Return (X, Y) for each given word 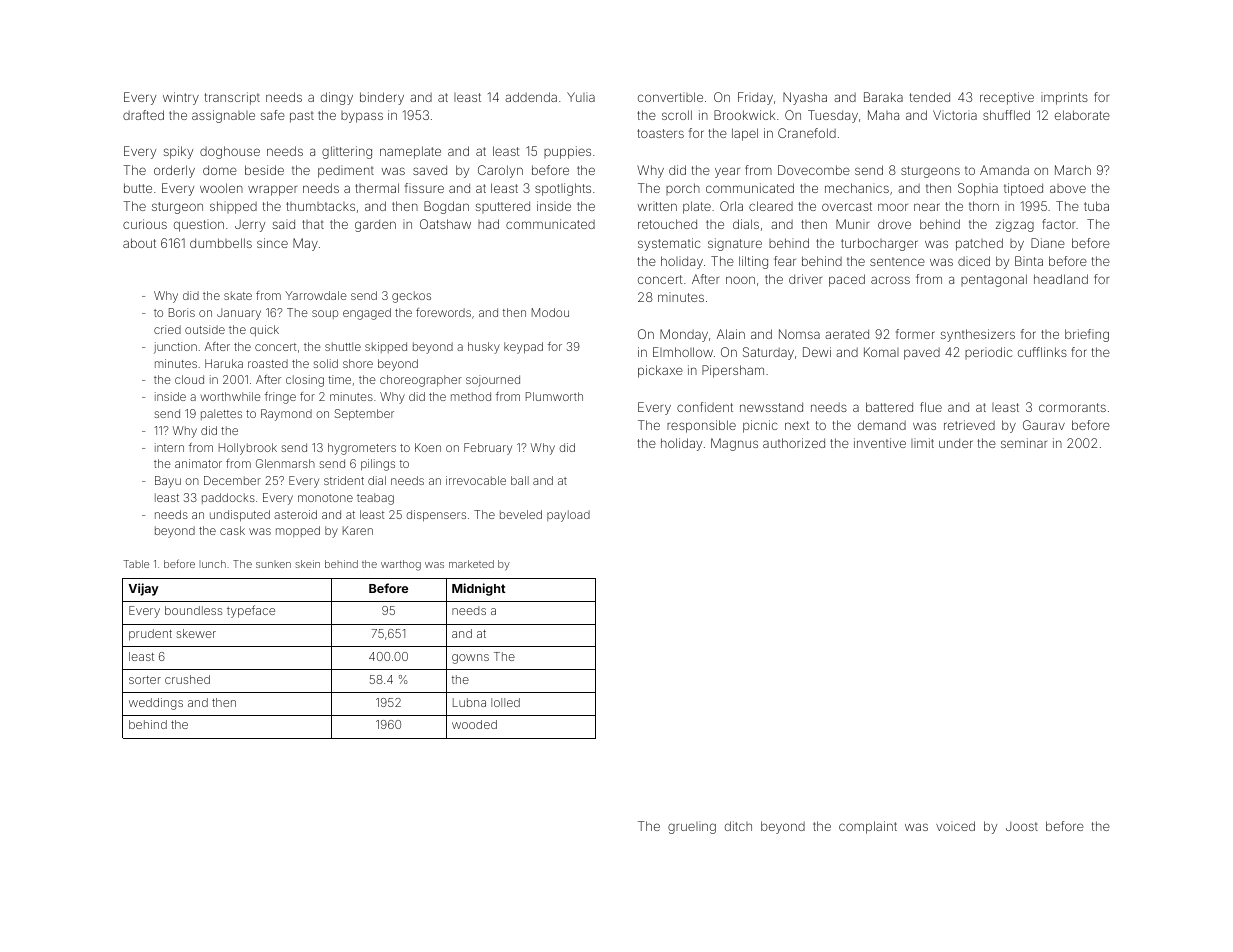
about (139, 243)
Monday (684, 335)
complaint (868, 827)
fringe (280, 398)
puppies (567, 152)
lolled (505, 702)
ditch (738, 826)
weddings (156, 704)
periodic (988, 353)
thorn (984, 206)
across (890, 280)
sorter (145, 680)
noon (740, 280)
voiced (955, 826)
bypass (362, 117)
